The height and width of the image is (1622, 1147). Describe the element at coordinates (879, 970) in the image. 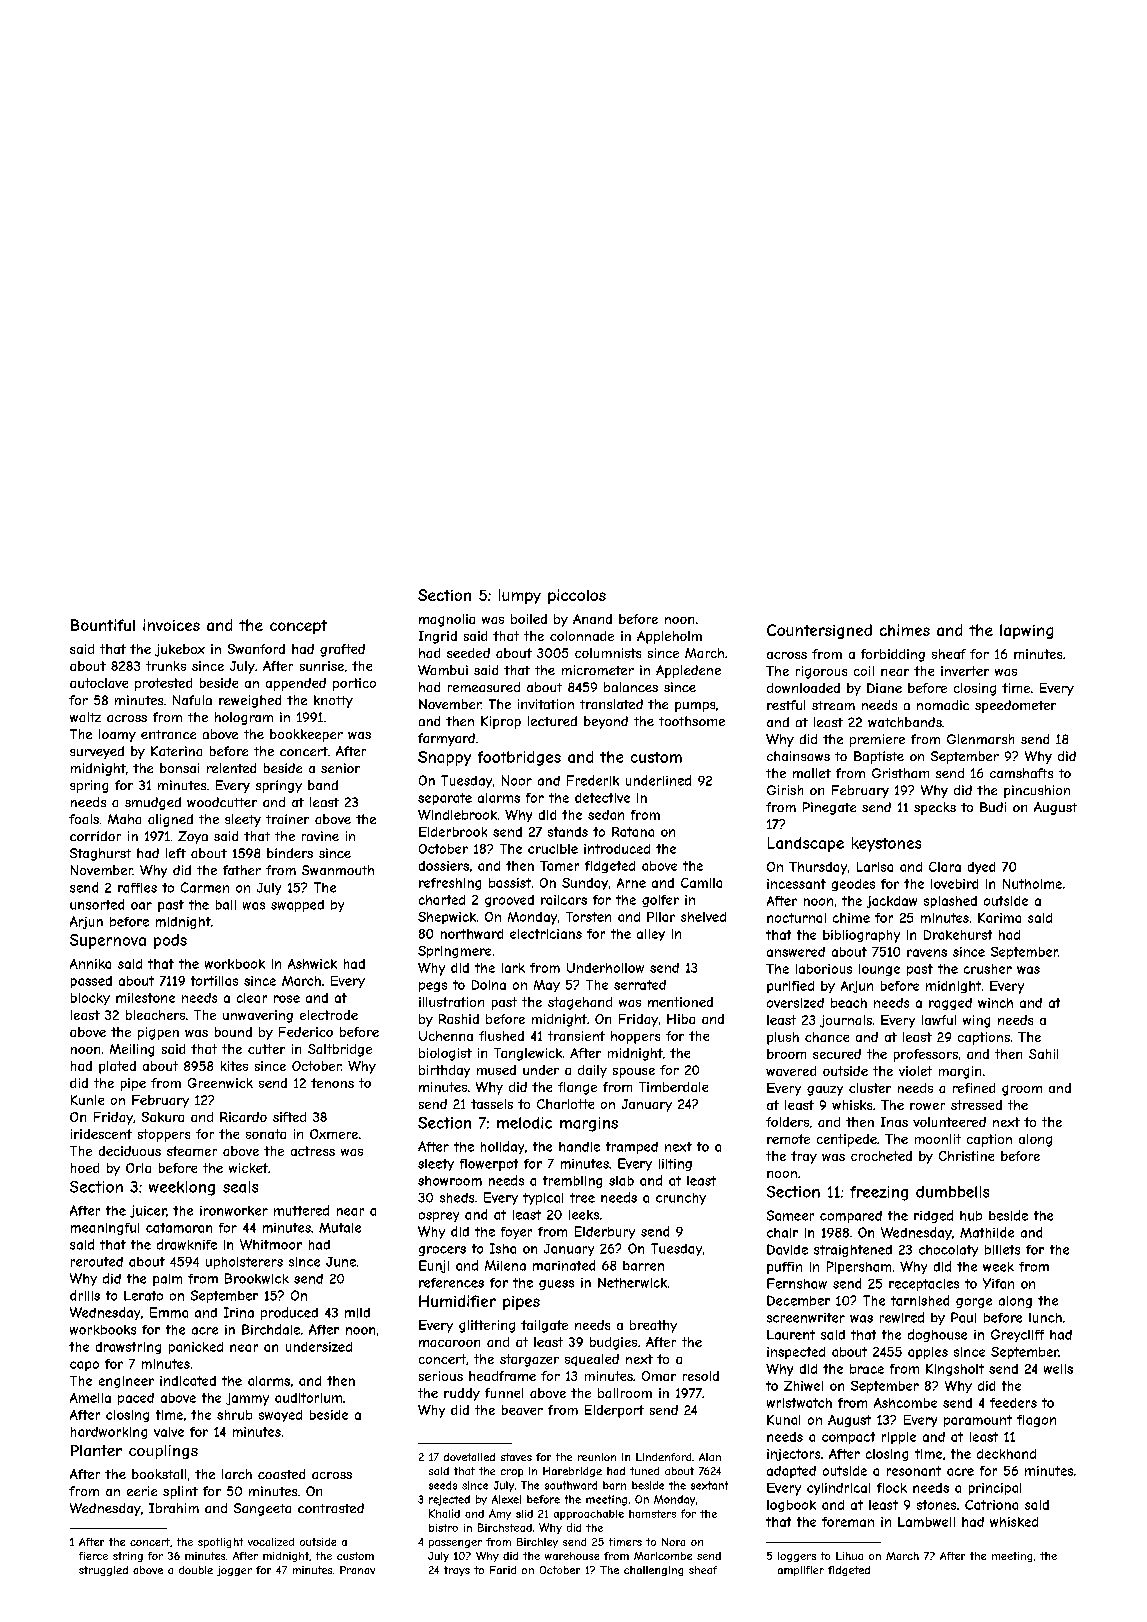

I see `lounge` at that location.
